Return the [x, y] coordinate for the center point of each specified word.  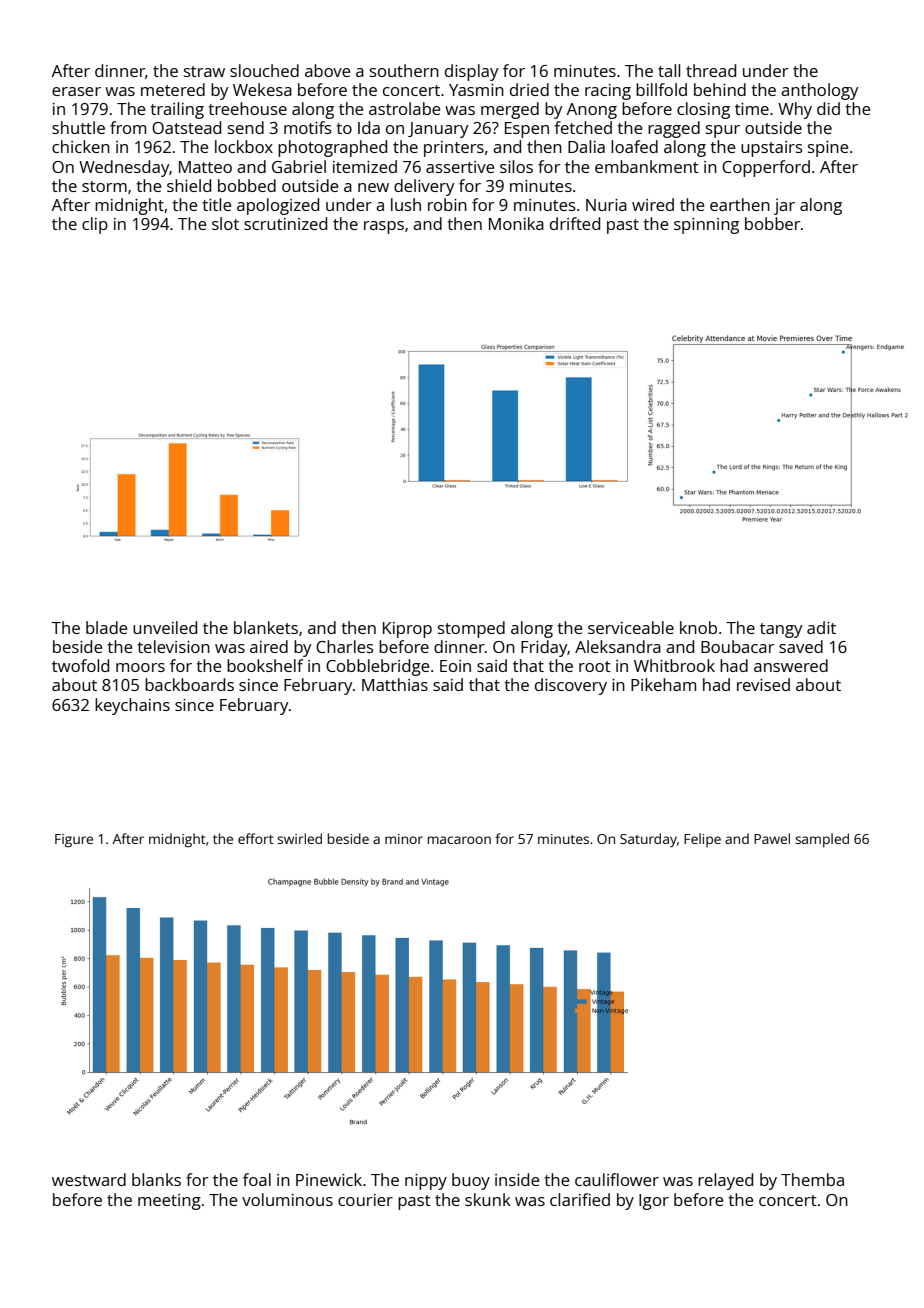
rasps [384, 227]
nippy [426, 1182]
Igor [654, 1202]
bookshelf [265, 665]
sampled [822, 840]
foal [257, 1179]
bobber [772, 223]
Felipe [702, 840]
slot [225, 223]
